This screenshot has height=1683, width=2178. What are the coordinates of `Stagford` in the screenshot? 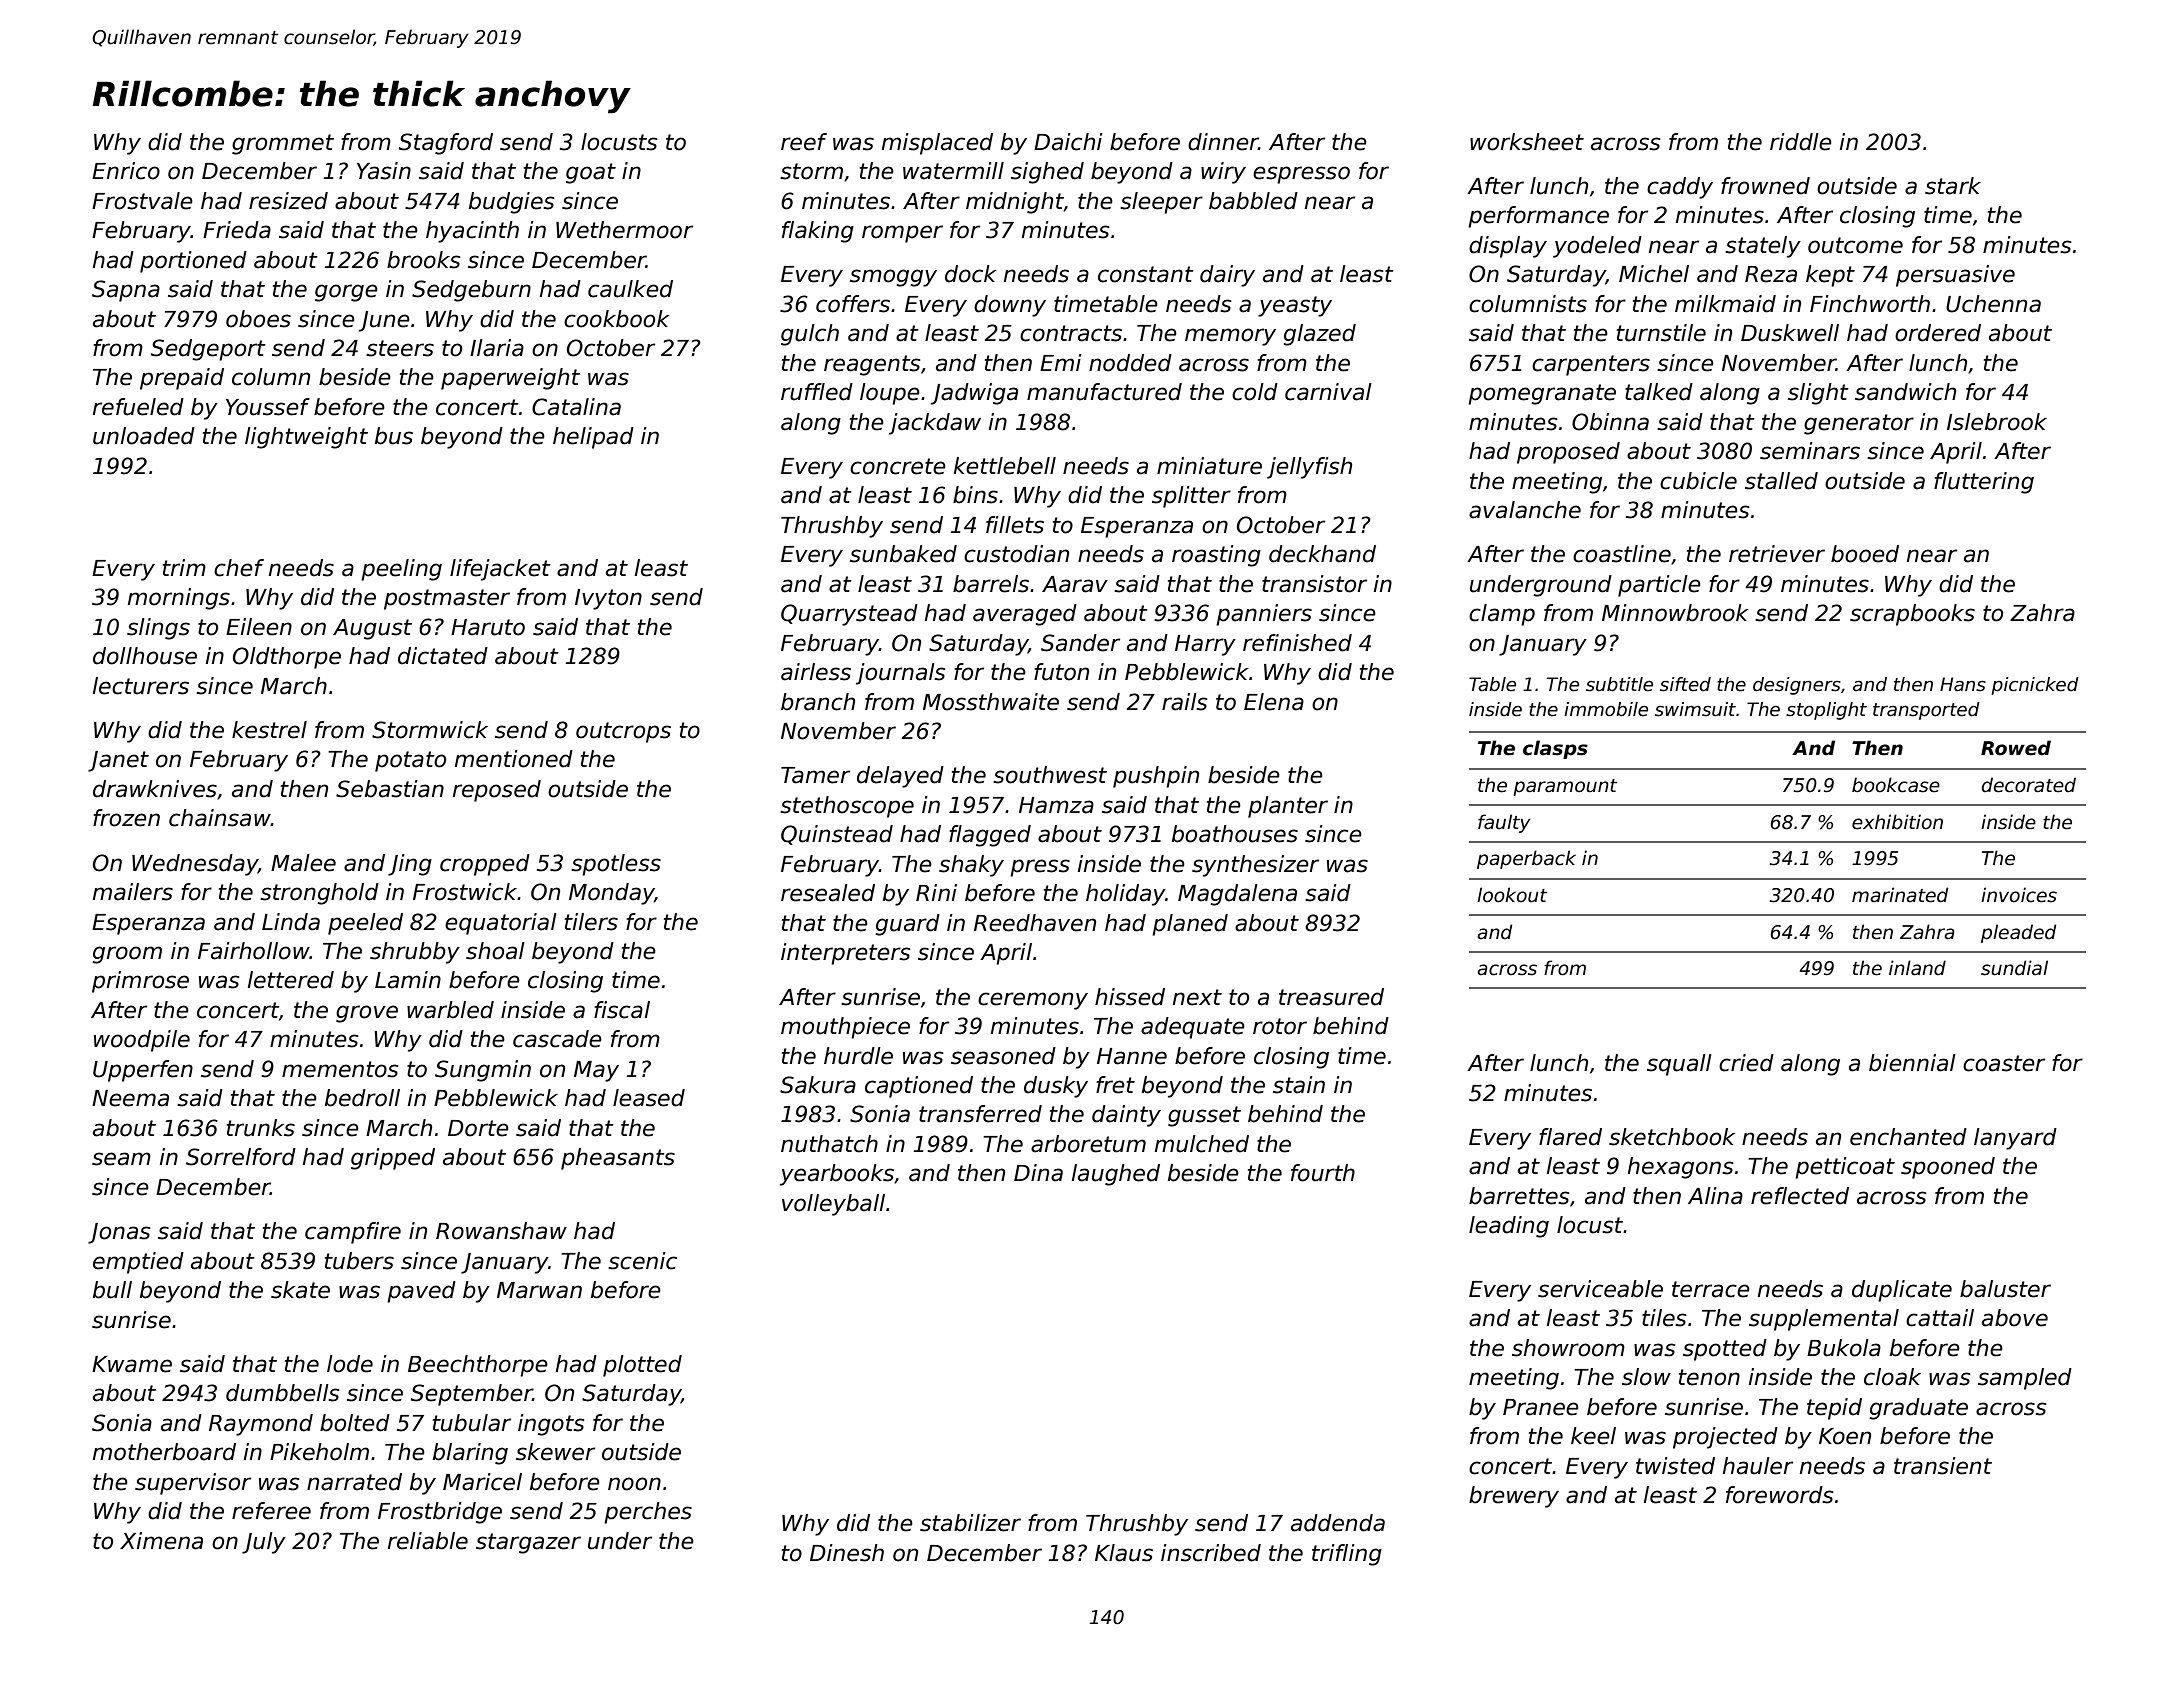 It's located at (446, 144).
